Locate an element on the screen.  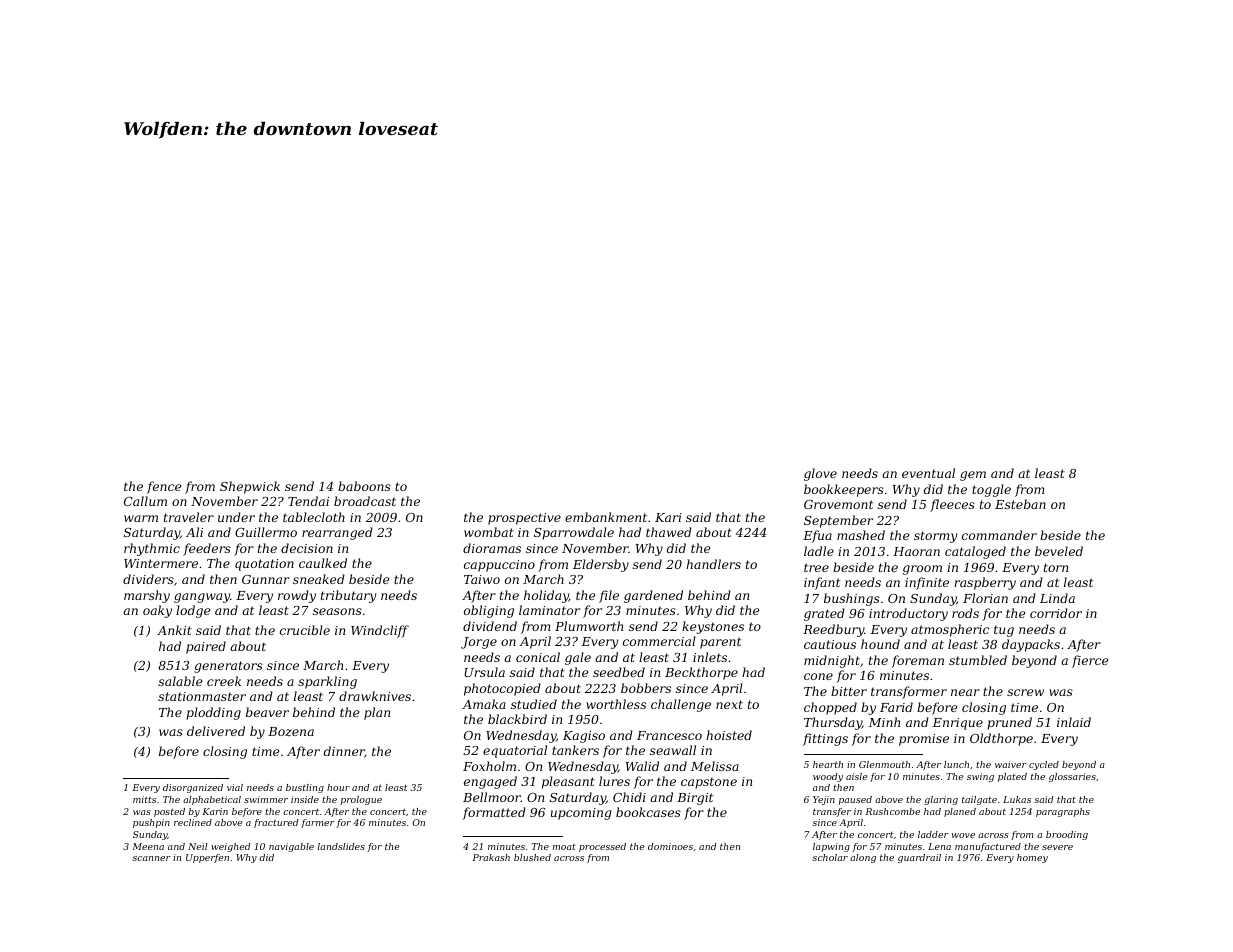
Prakash is located at coordinates (491, 857).
